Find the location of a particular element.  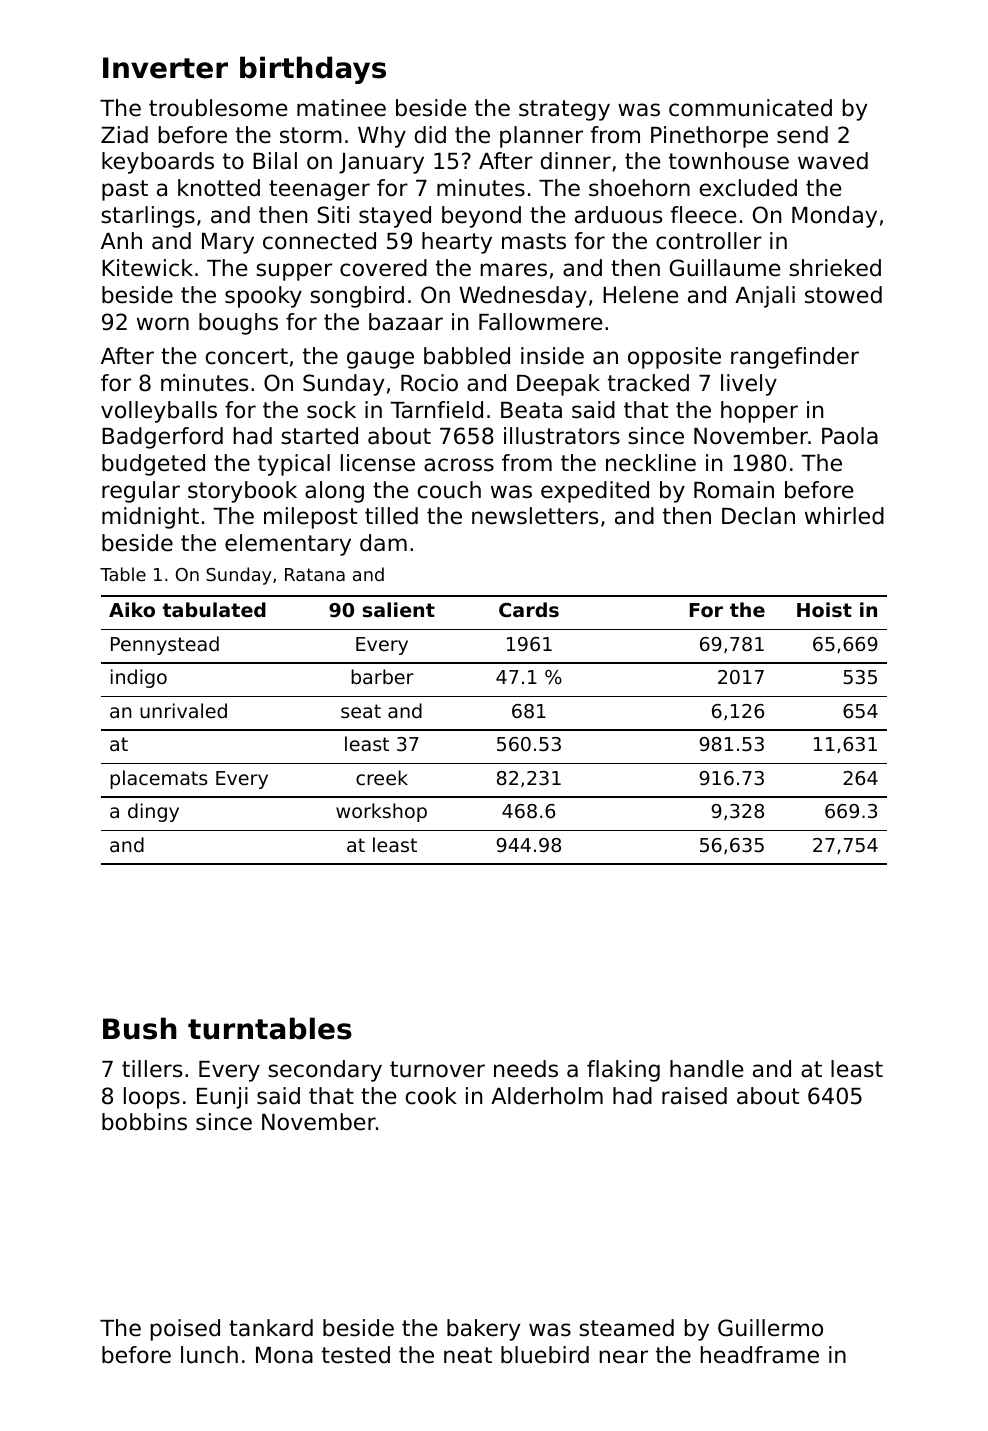

Guillermo is located at coordinates (770, 1328).
